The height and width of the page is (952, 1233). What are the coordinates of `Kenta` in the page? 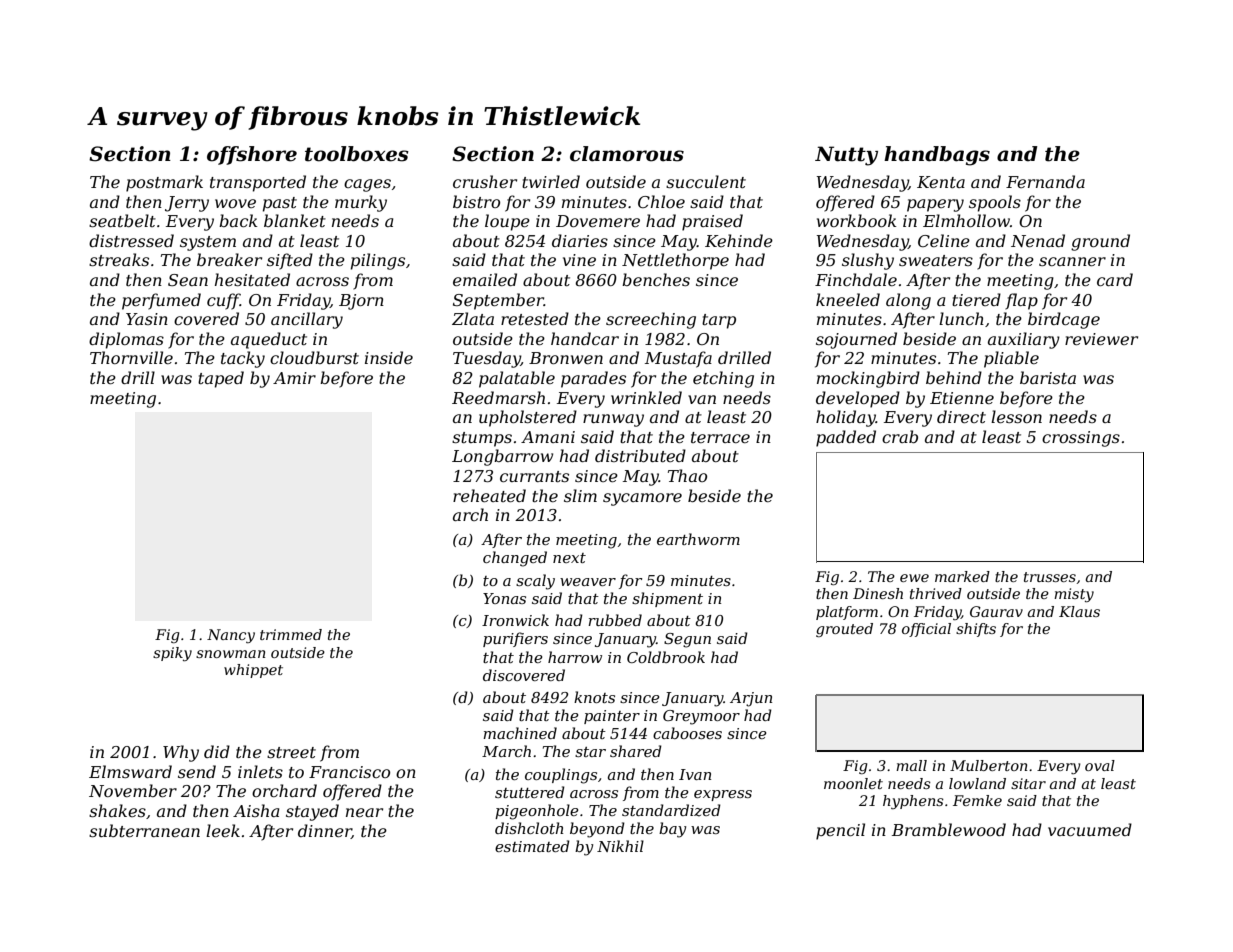 It's located at (941, 182).
